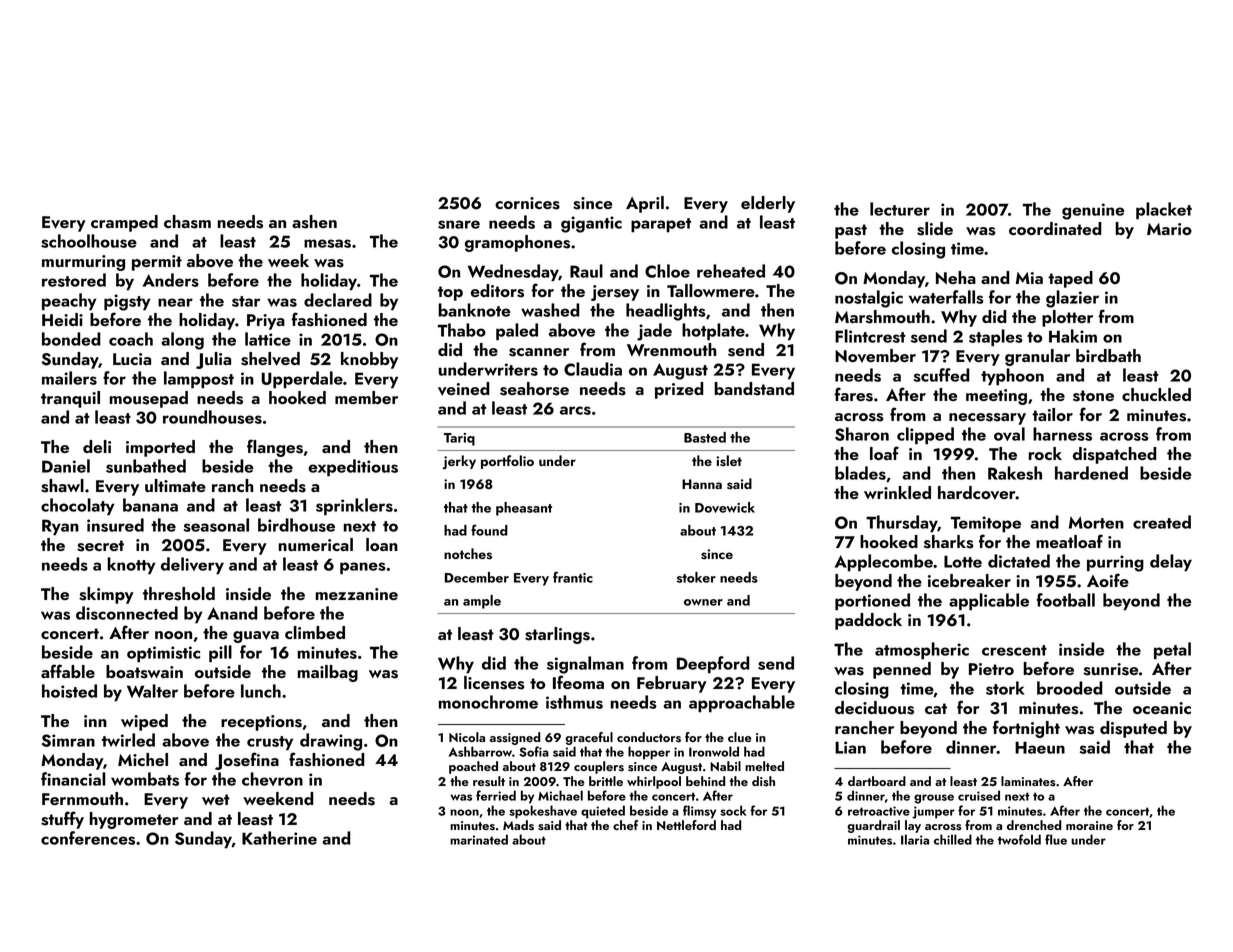 The image size is (1233, 952). I want to click on Tariq, so click(459, 439).
